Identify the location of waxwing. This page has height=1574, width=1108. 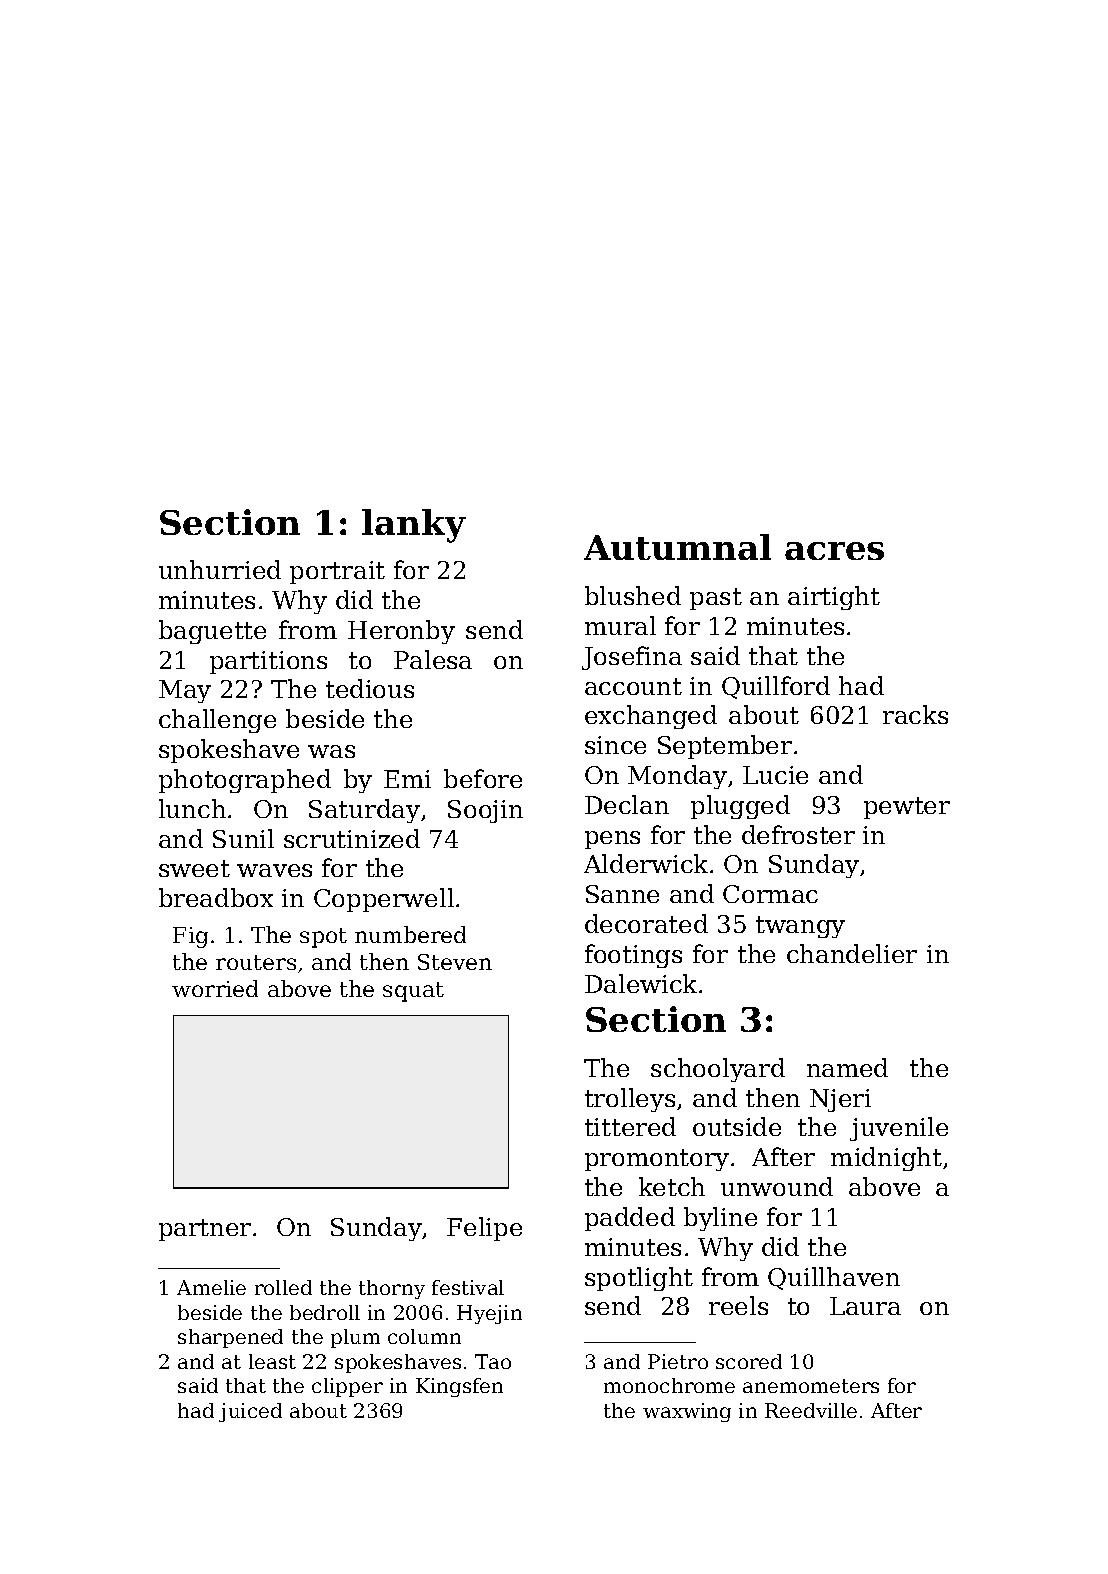
(687, 1412).
